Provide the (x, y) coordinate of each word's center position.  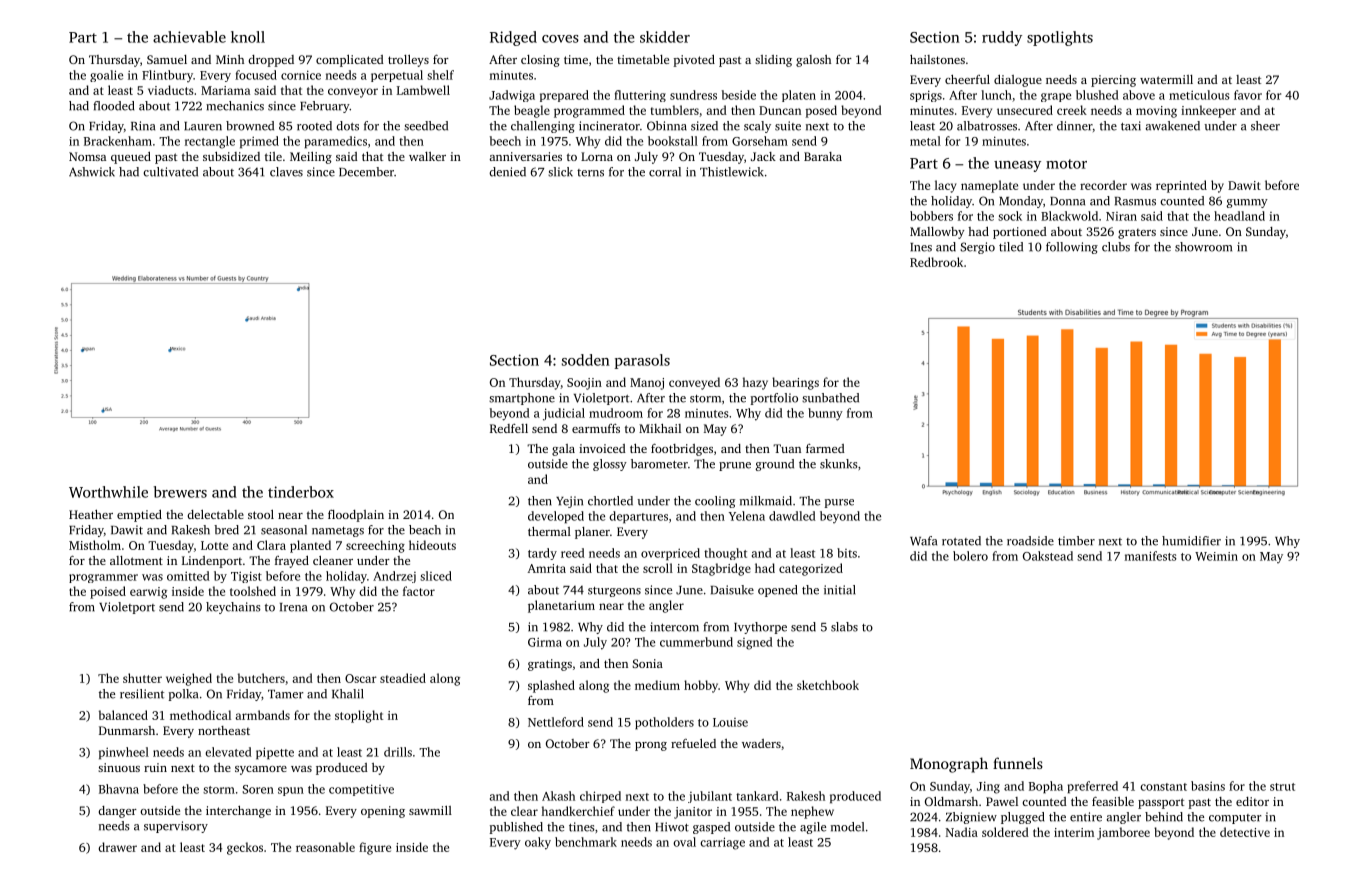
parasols (642, 361)
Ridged (513, 38)
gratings (550, 665)
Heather (91, 514)
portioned (1020, 233)
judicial (564, 414)
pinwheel (124, 753)
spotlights (1060, 38)
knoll (248, 37)
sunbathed (830, 398)
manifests (1151, 556)
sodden (585, 360)
